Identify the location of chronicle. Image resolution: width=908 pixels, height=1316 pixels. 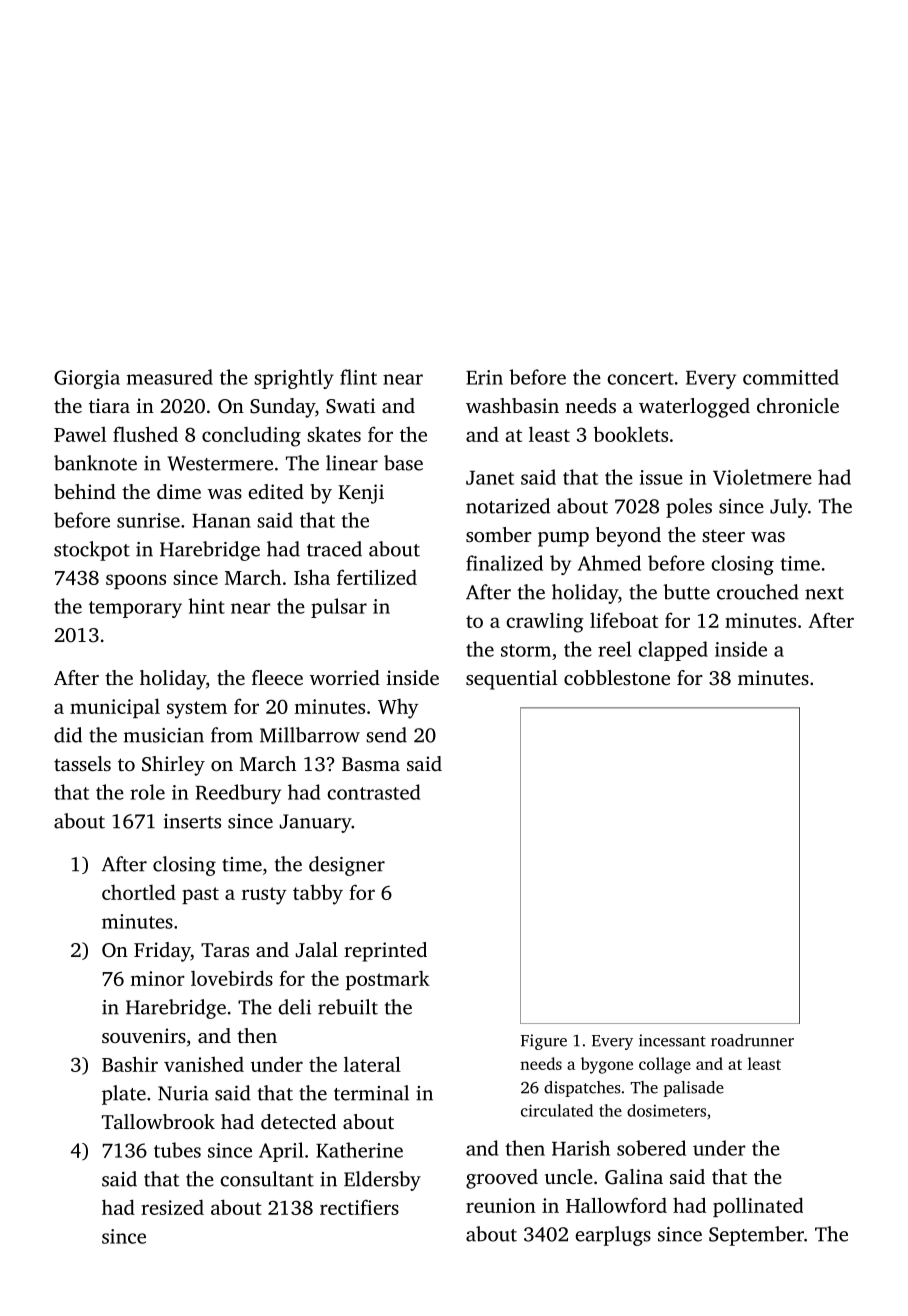
(798, 405).
